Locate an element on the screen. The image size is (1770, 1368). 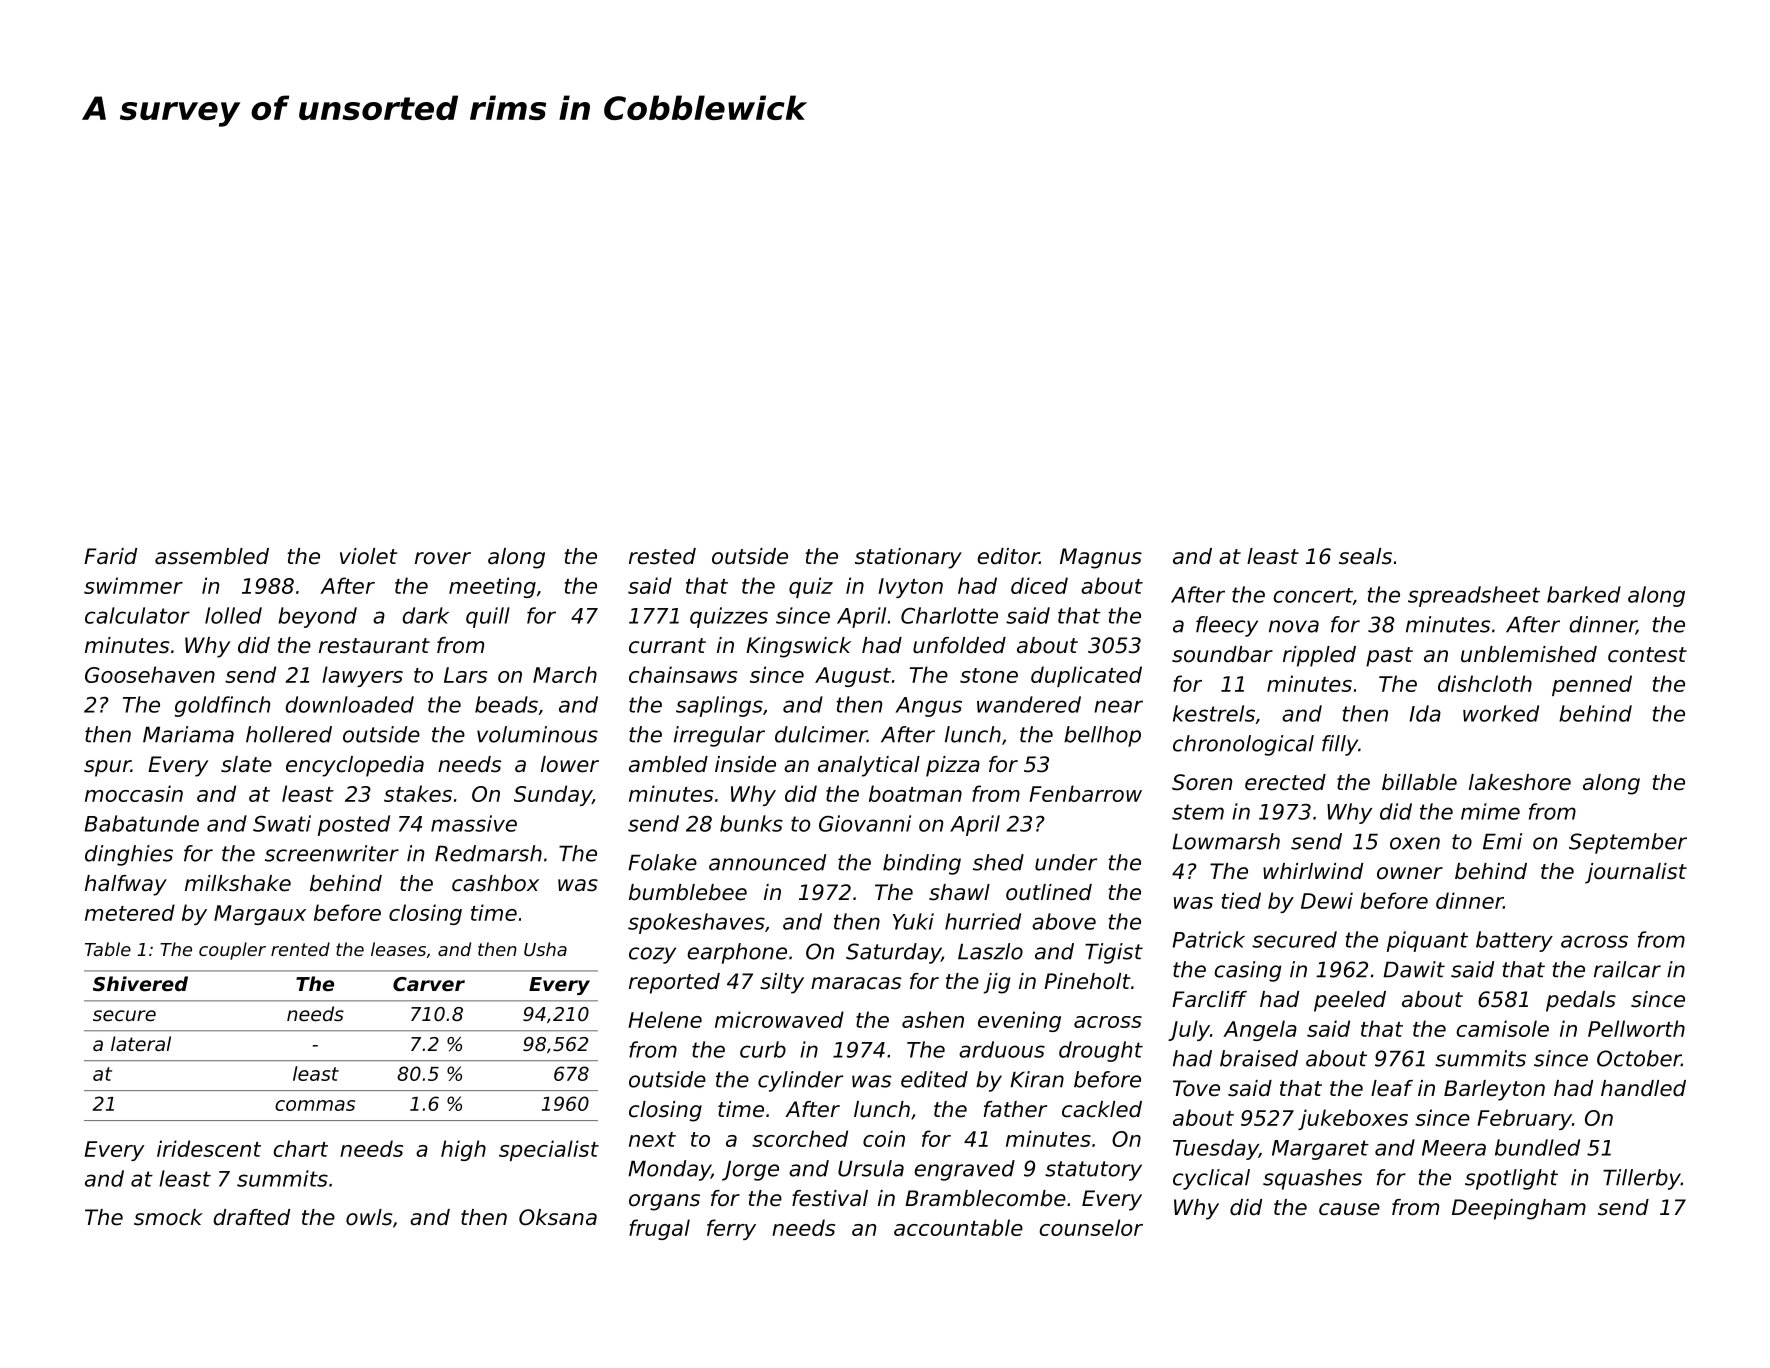
dinghies is located at coordinates (129, 855).
